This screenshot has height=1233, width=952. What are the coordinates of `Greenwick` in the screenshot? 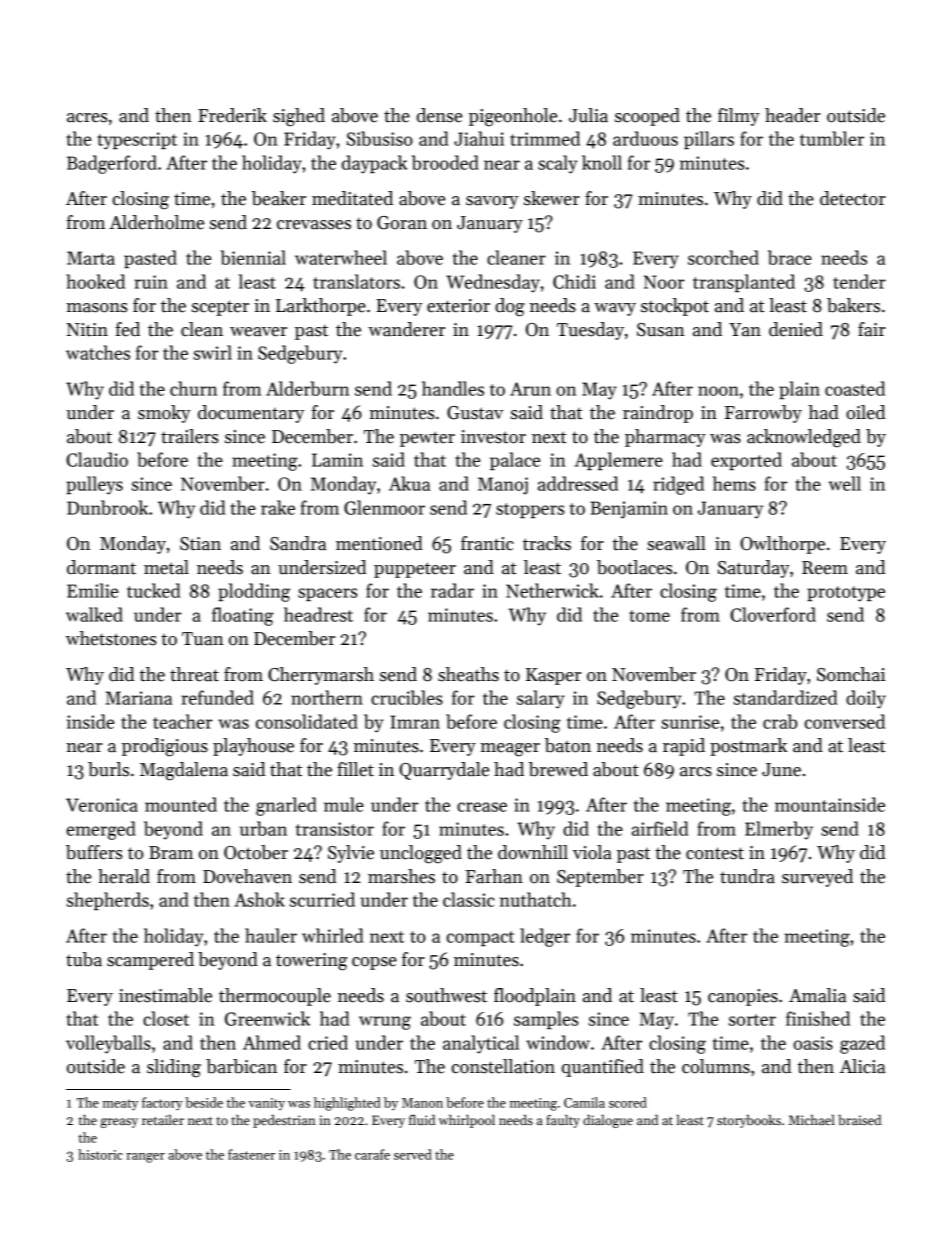 It's located at (267, 1018).
